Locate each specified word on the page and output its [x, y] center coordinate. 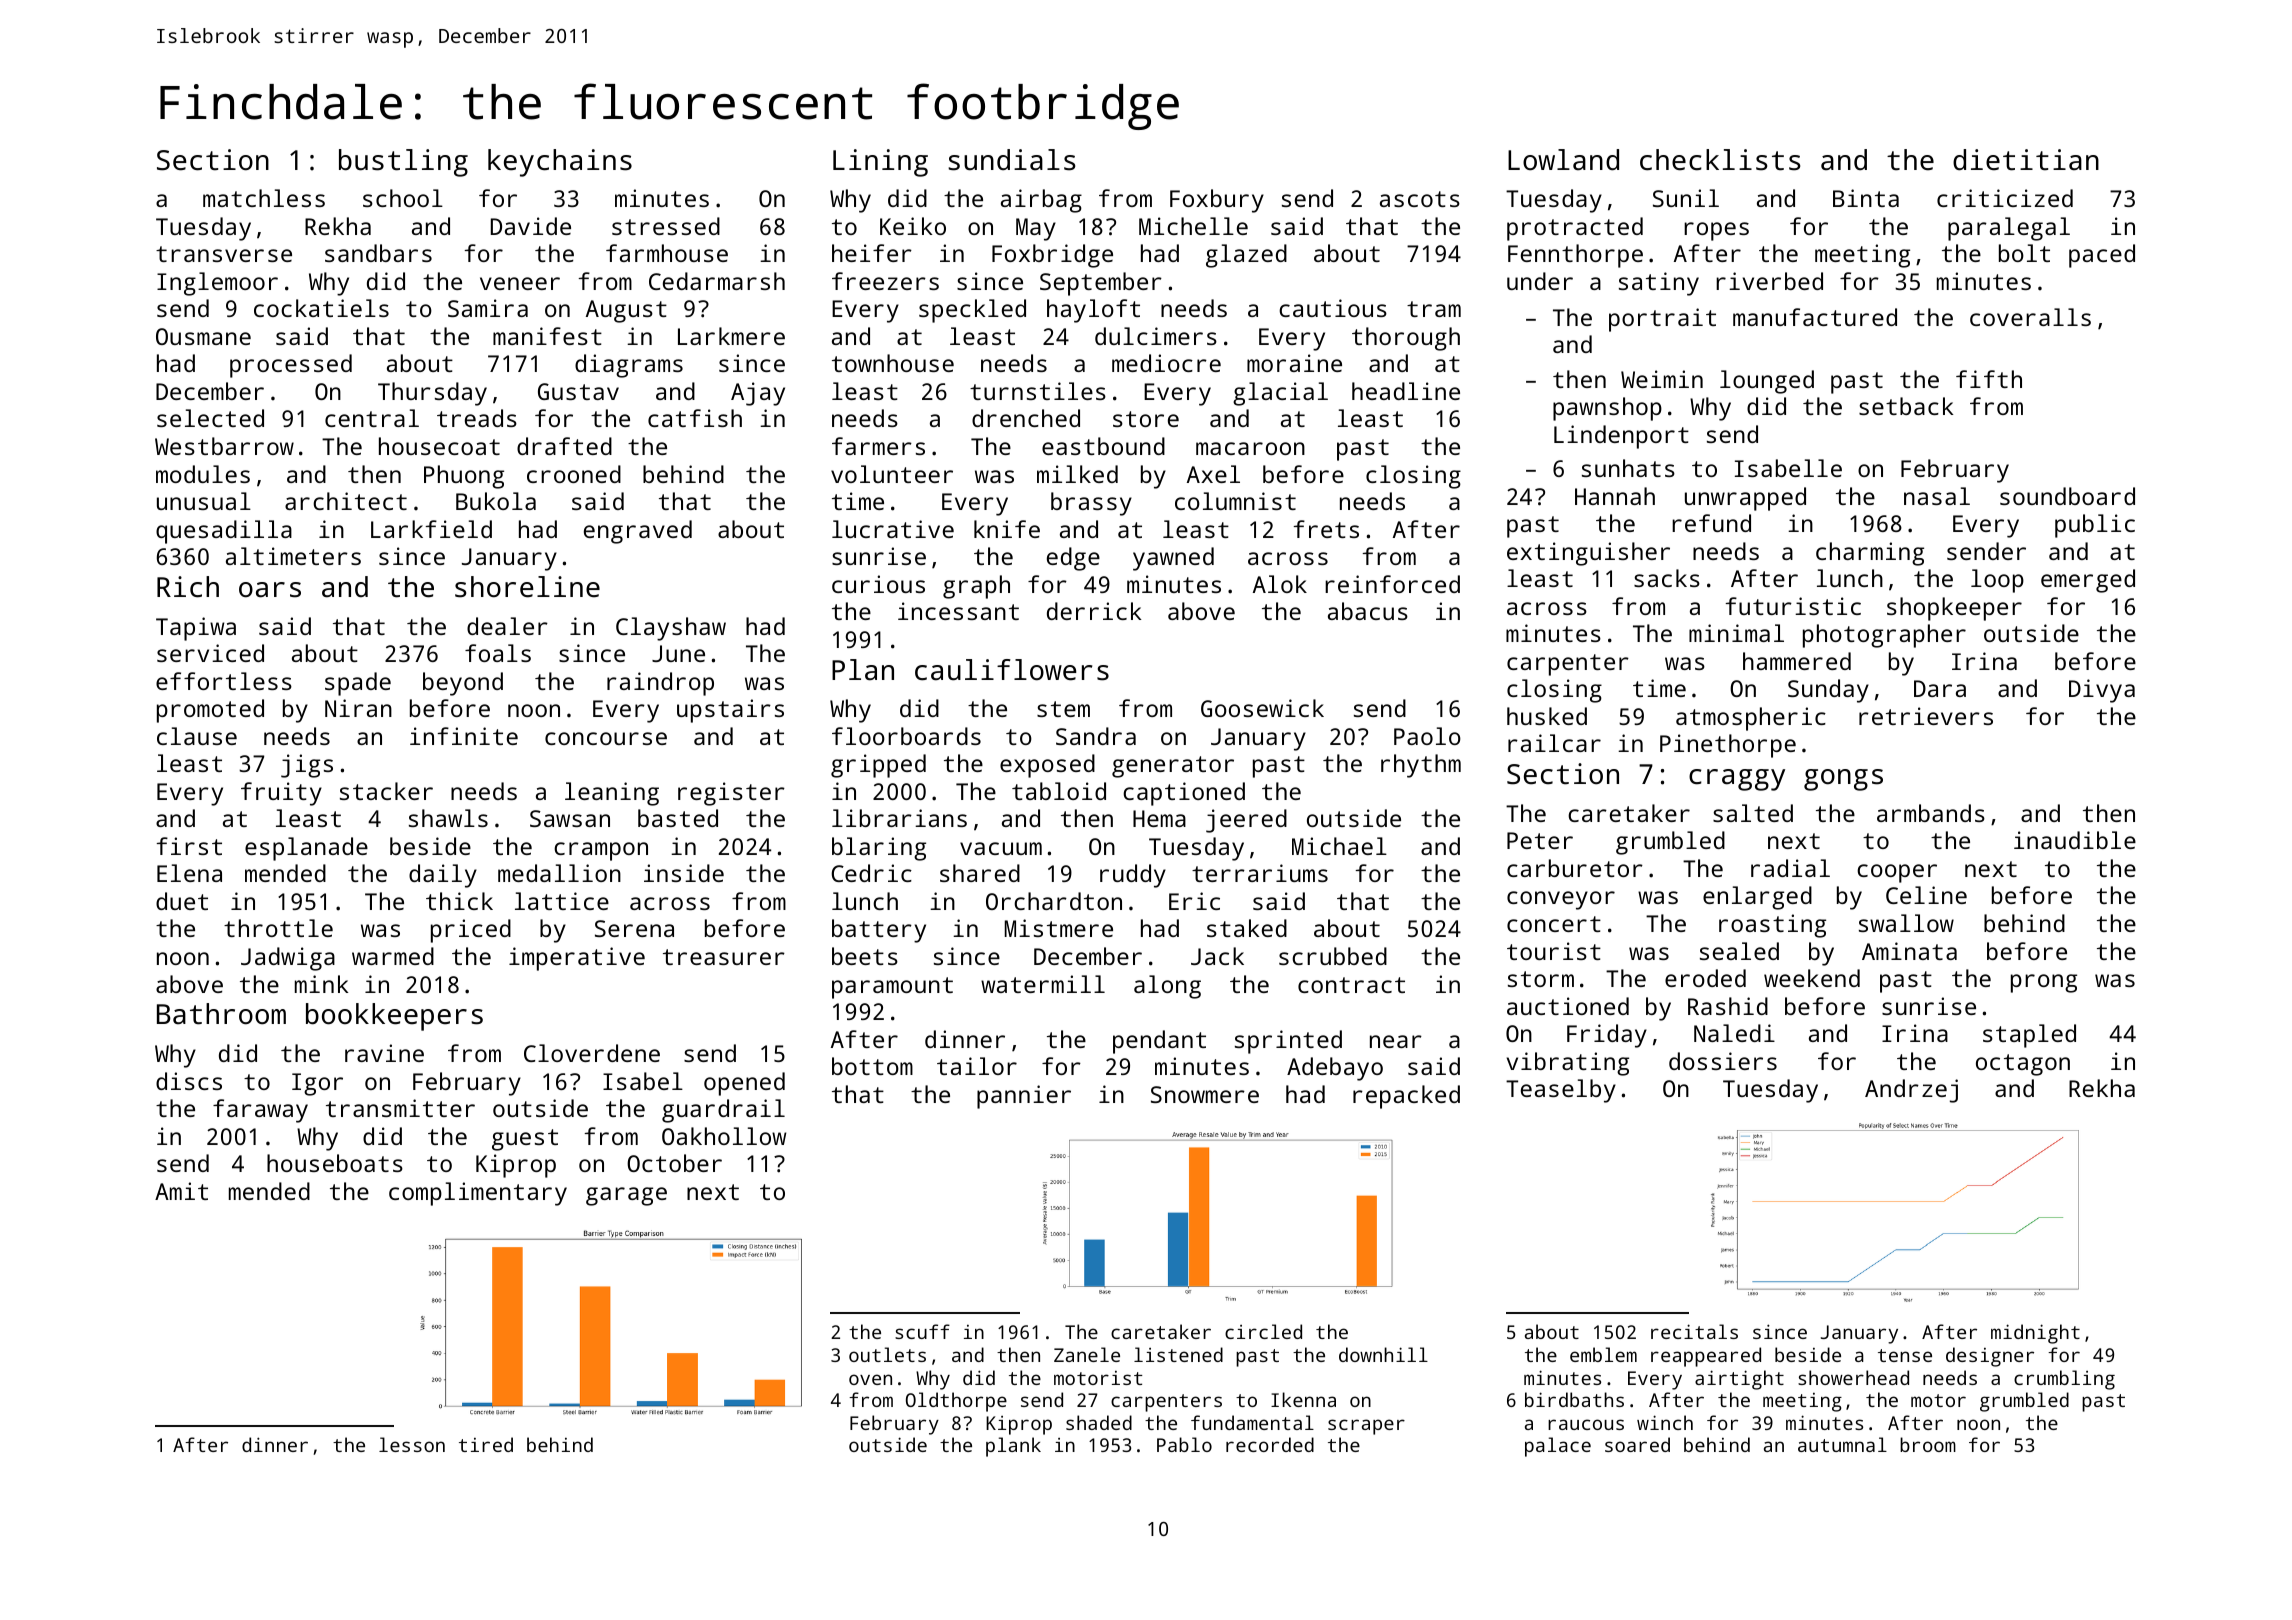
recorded [1270, 1444]
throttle [278, 928]
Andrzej [1911, 1091]
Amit [181, 1191]
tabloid [1059, 791]
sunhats [1628, 468]
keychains [560, 163]
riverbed [1769, 281]
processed [291, 366]
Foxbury [1217, 201]
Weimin [1662, 379]
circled [1263, 1331]
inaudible [2075, 840]
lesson [412, 1444]
